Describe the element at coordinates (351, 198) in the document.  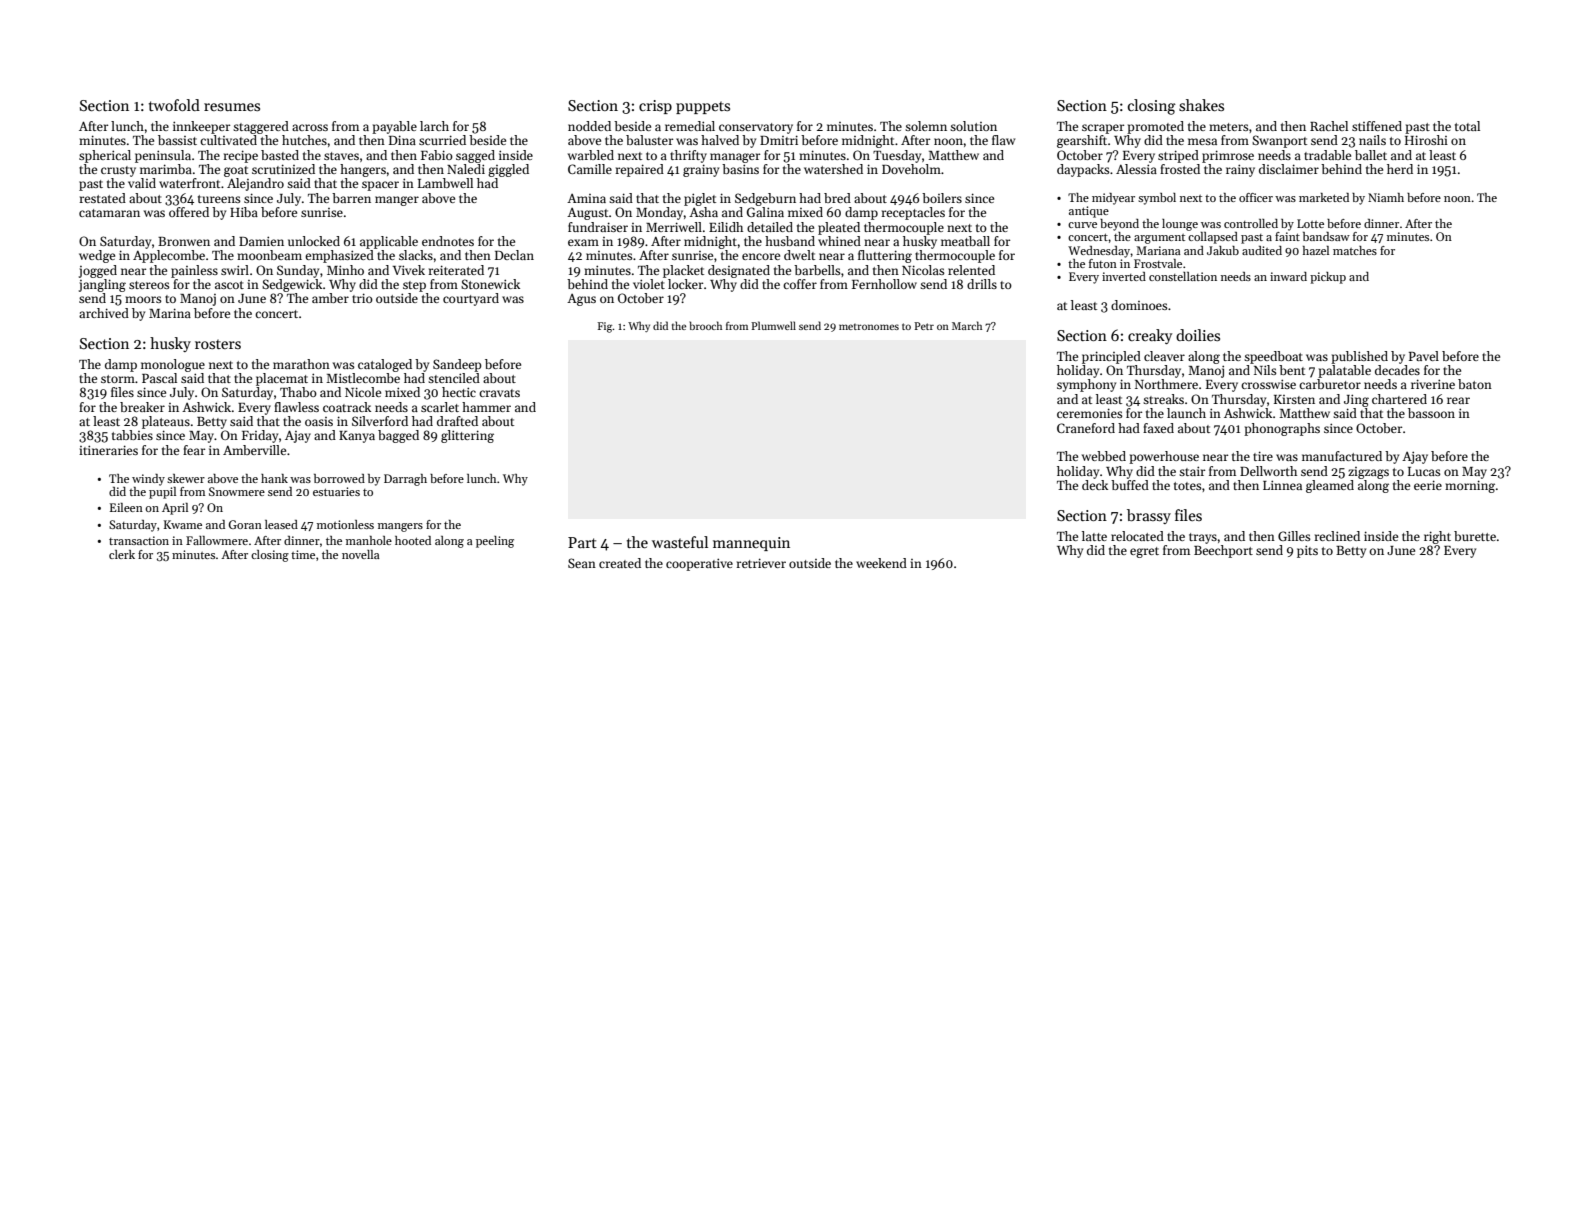
I see `barren` at that location.
